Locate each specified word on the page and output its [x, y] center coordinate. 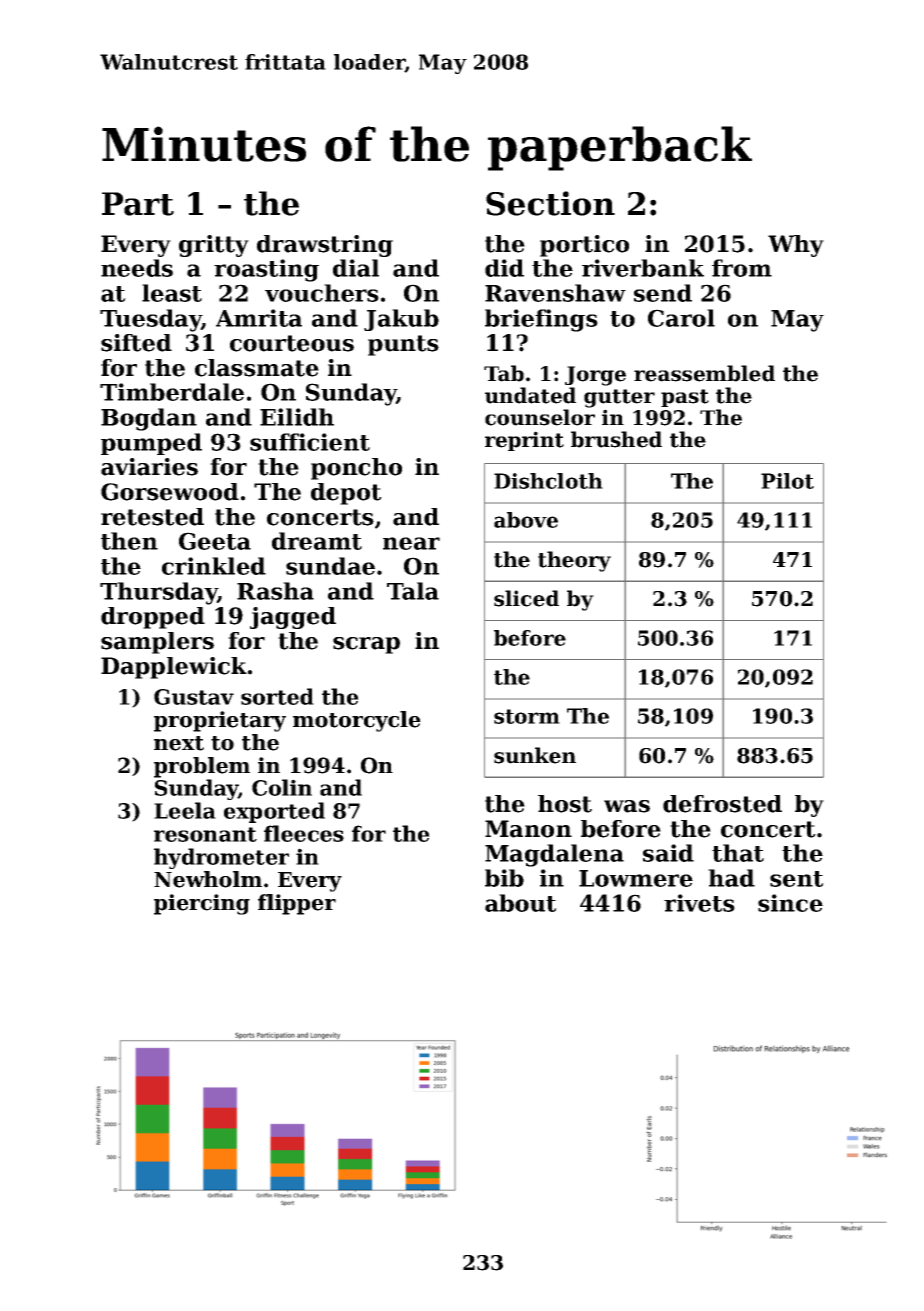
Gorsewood [170, 492]
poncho [356, 469]
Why [796, 246]
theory [574, 561]
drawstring [325, 246]
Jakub [401, 320]
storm [527, 716]
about [521, 903]
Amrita [259, 318]
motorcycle [357, 721]
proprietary [220, 721]
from [742, 268]
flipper [297, 904]
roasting [266, 270]
